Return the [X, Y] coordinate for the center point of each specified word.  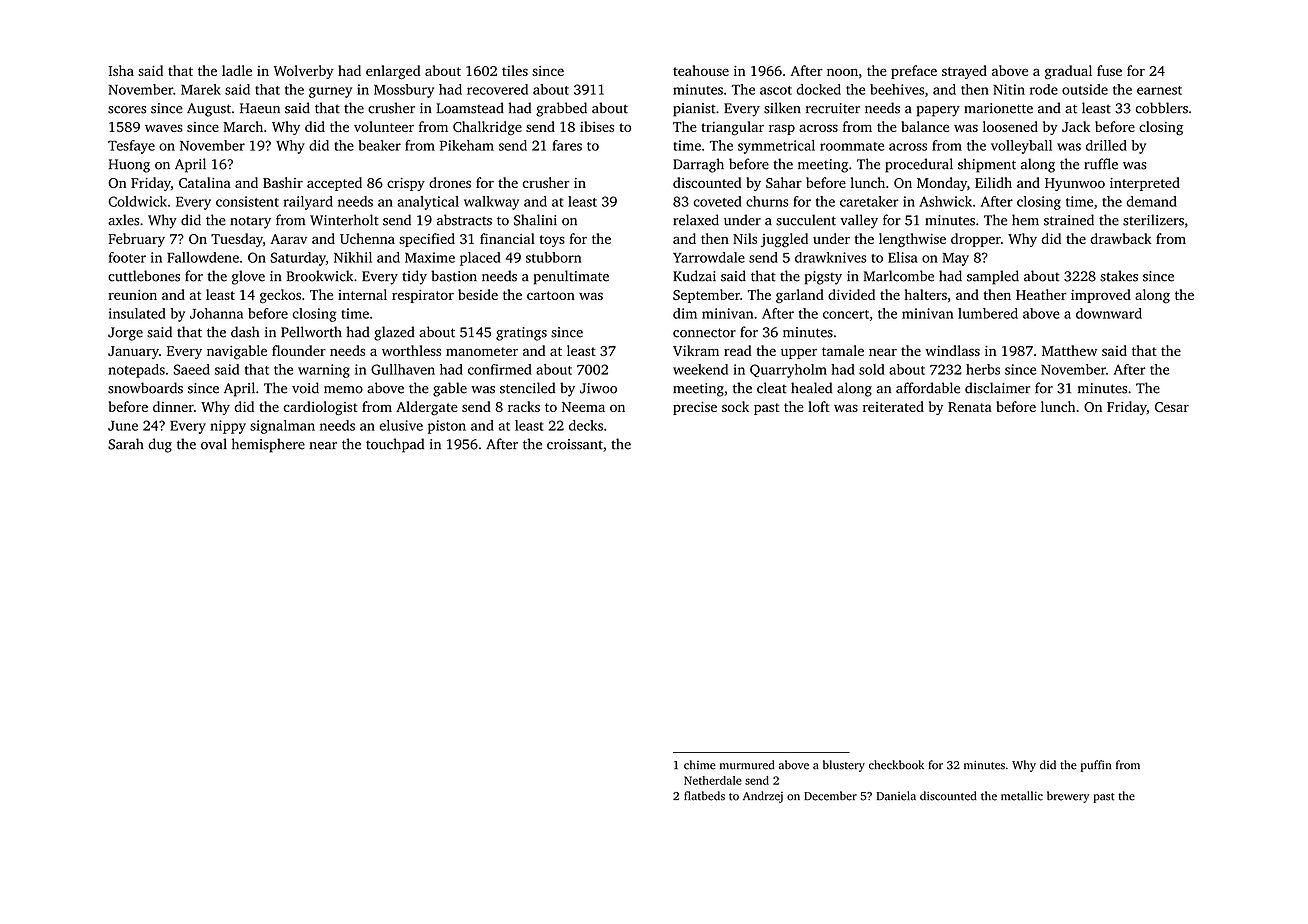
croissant [575, 444]
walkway [491, 203]
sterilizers [1153, 220]
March [243, 126]
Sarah [126, 444]
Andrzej [763, 797]
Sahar [784, 182]
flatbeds [704, 796]
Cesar [1172, 407]
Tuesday [237, 240]
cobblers [1161, 108]
